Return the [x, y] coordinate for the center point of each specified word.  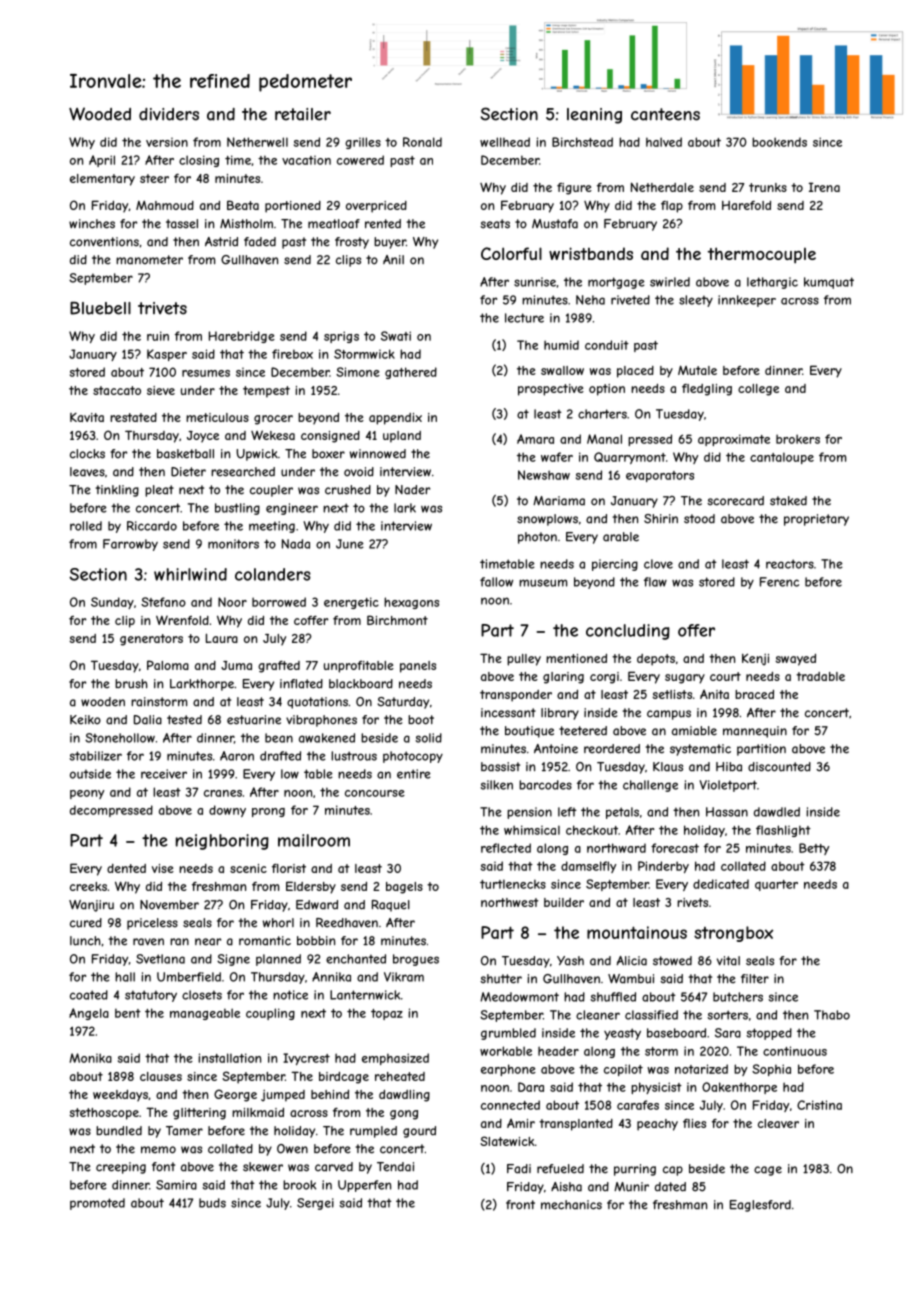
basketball [185, 454]
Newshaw [544, 475]
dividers [169, 114]
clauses [161, 1076]
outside [90, 774]
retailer [303, 114]
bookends [779, 142]
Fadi [519, 1169]
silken [496, 785]
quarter [776, 885]
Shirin [661, 519]
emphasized [395, 1059]
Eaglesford [760, 1206]
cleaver [778, 1123]
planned [278, 960]
